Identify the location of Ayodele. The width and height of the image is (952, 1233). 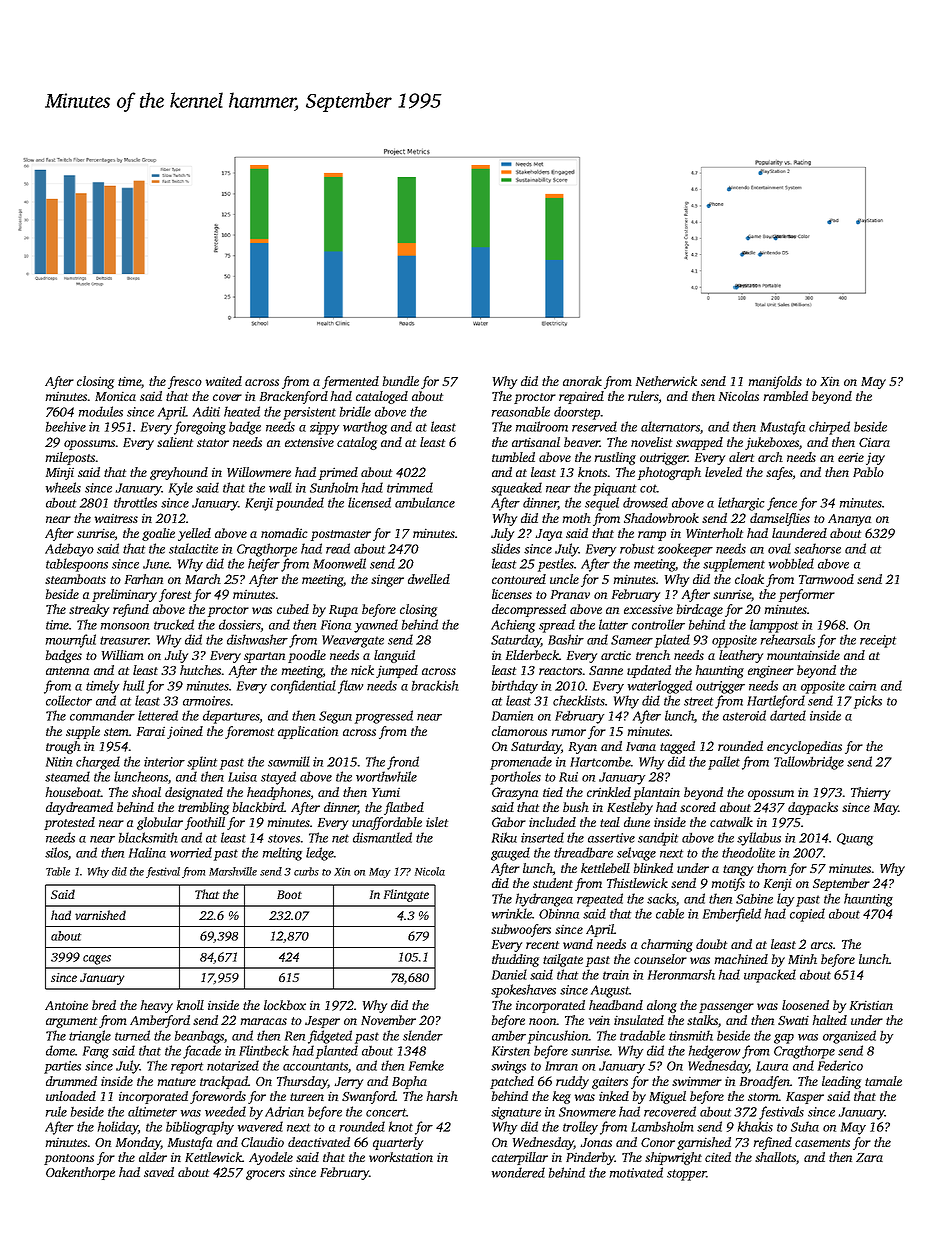
(271, 1158).
